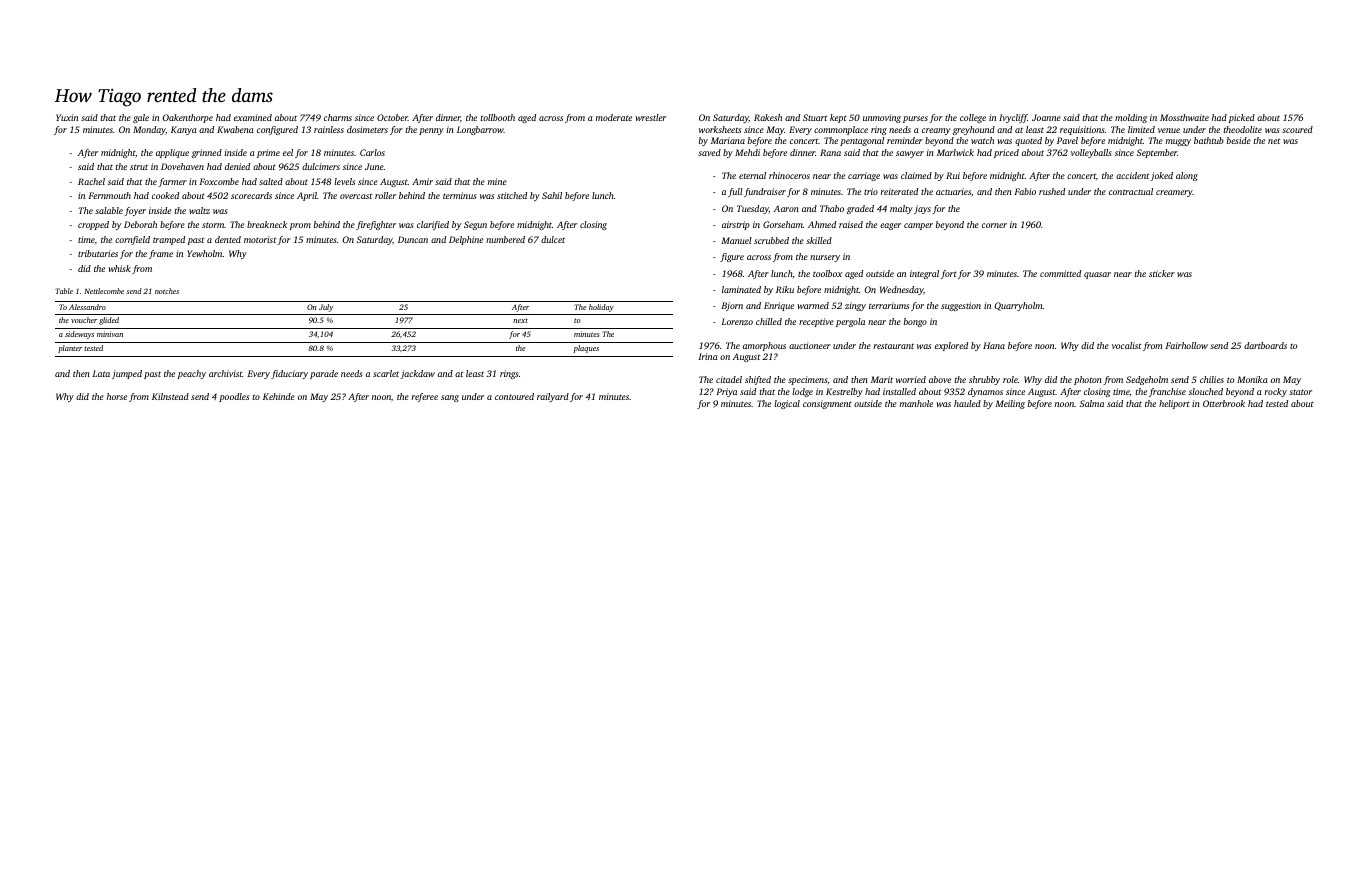 The image size is (1372, 887). I want to click on picked, so click(1242, 118).
